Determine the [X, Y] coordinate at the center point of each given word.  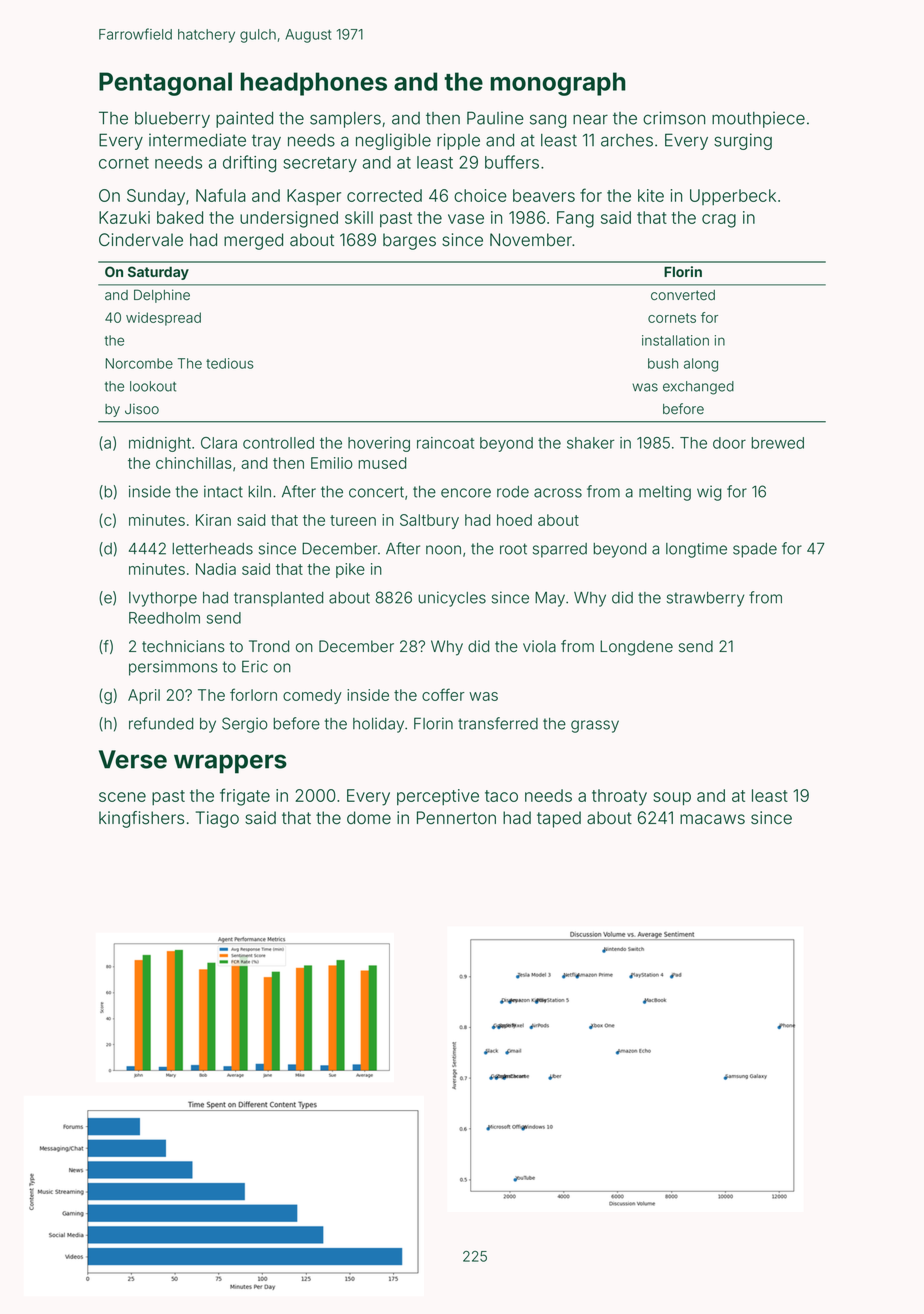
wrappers [230, 764]
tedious [230, 363]
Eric [255, 666]
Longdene [636, 648]
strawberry [705, 599]
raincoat [445, 443]
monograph [558, 84]
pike [350, 570]
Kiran [213, 520]
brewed [777, 443]
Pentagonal [165, 84]
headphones [313, 84]
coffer [443, 694]
